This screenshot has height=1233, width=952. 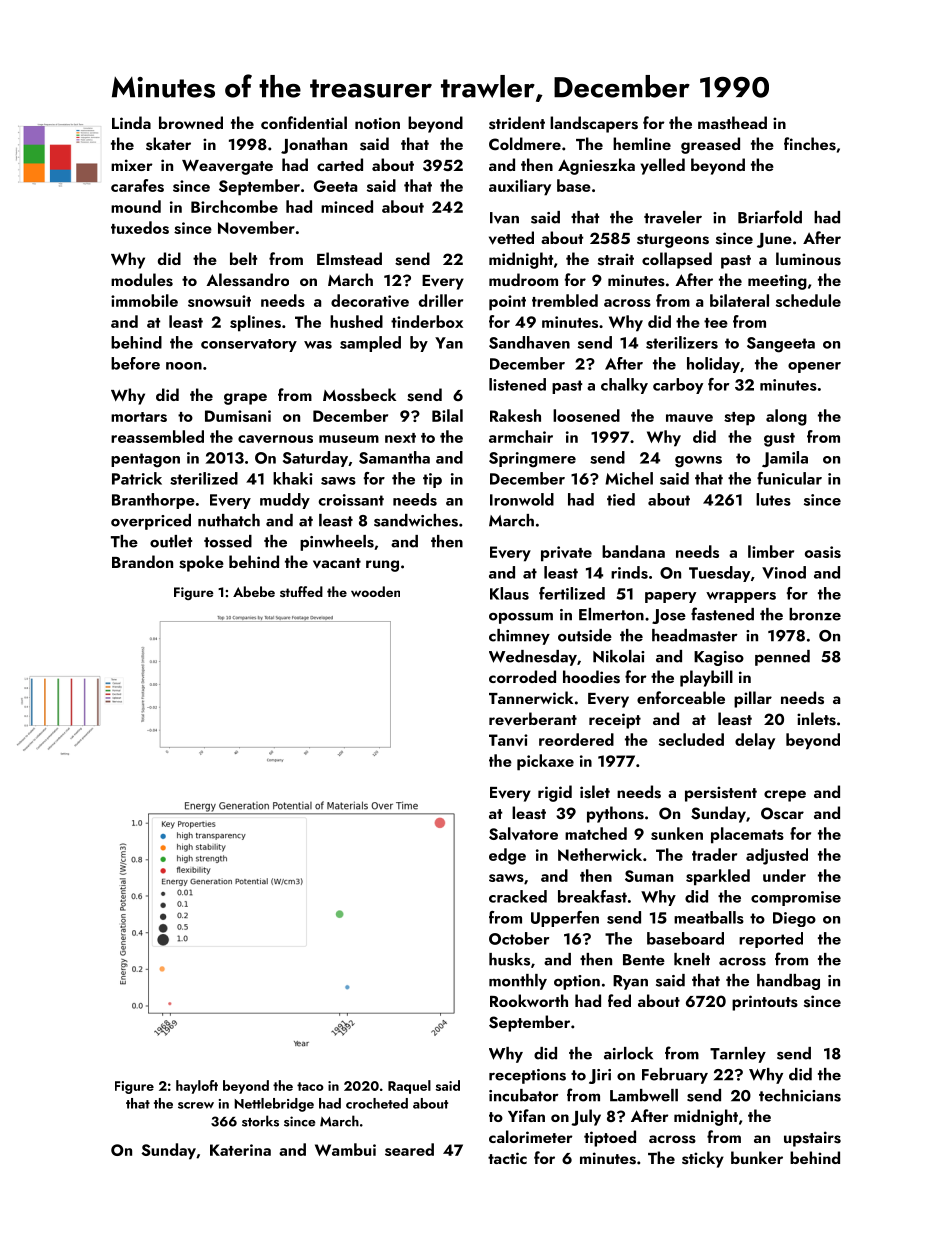 What do you see at coordinates (677, 833) in the screenshot?
I see `sunken` at bounding box center [677, 833].
